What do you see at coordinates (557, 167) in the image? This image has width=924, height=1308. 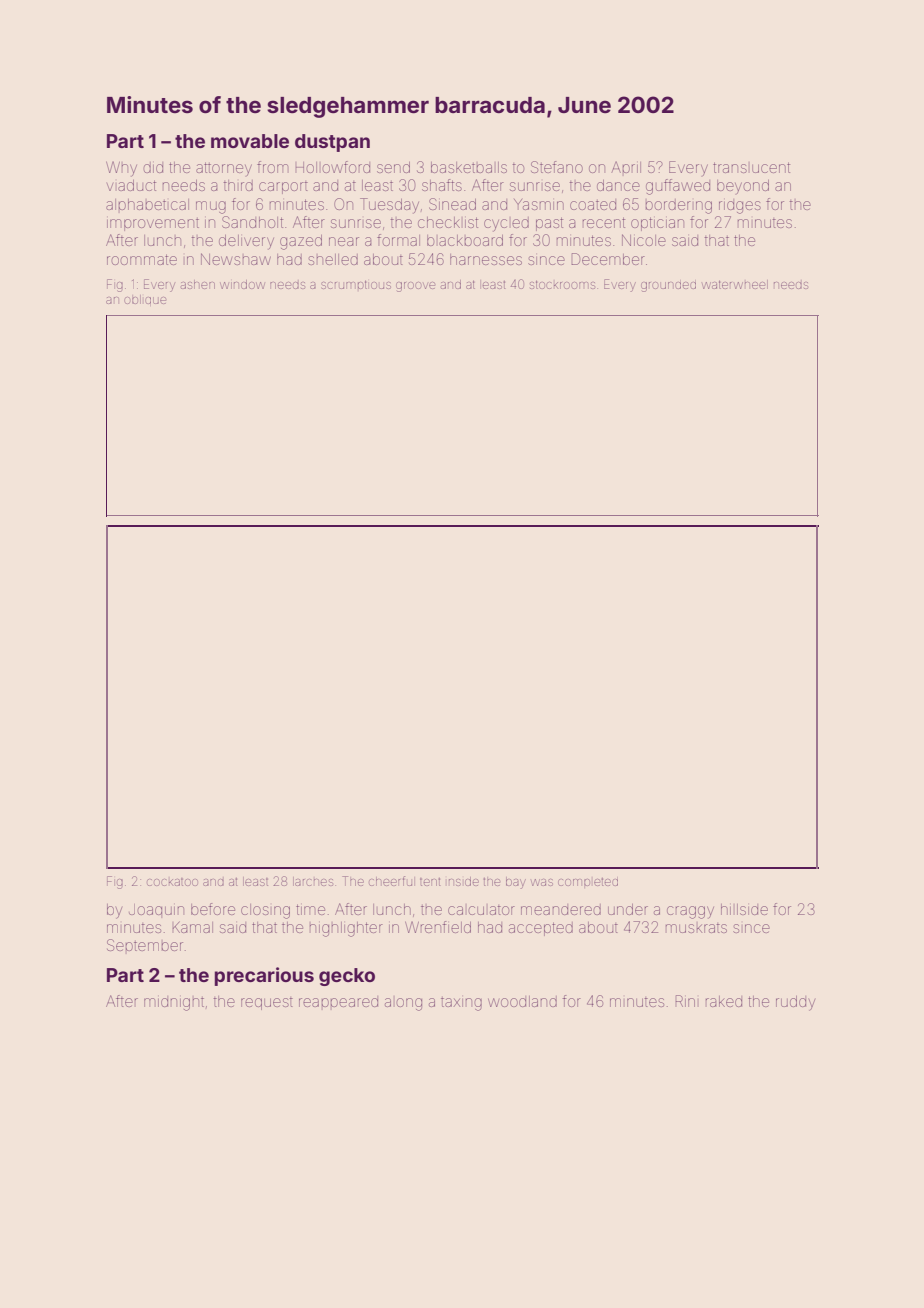 I see `Stefano` at bounding box center [557, 167].
